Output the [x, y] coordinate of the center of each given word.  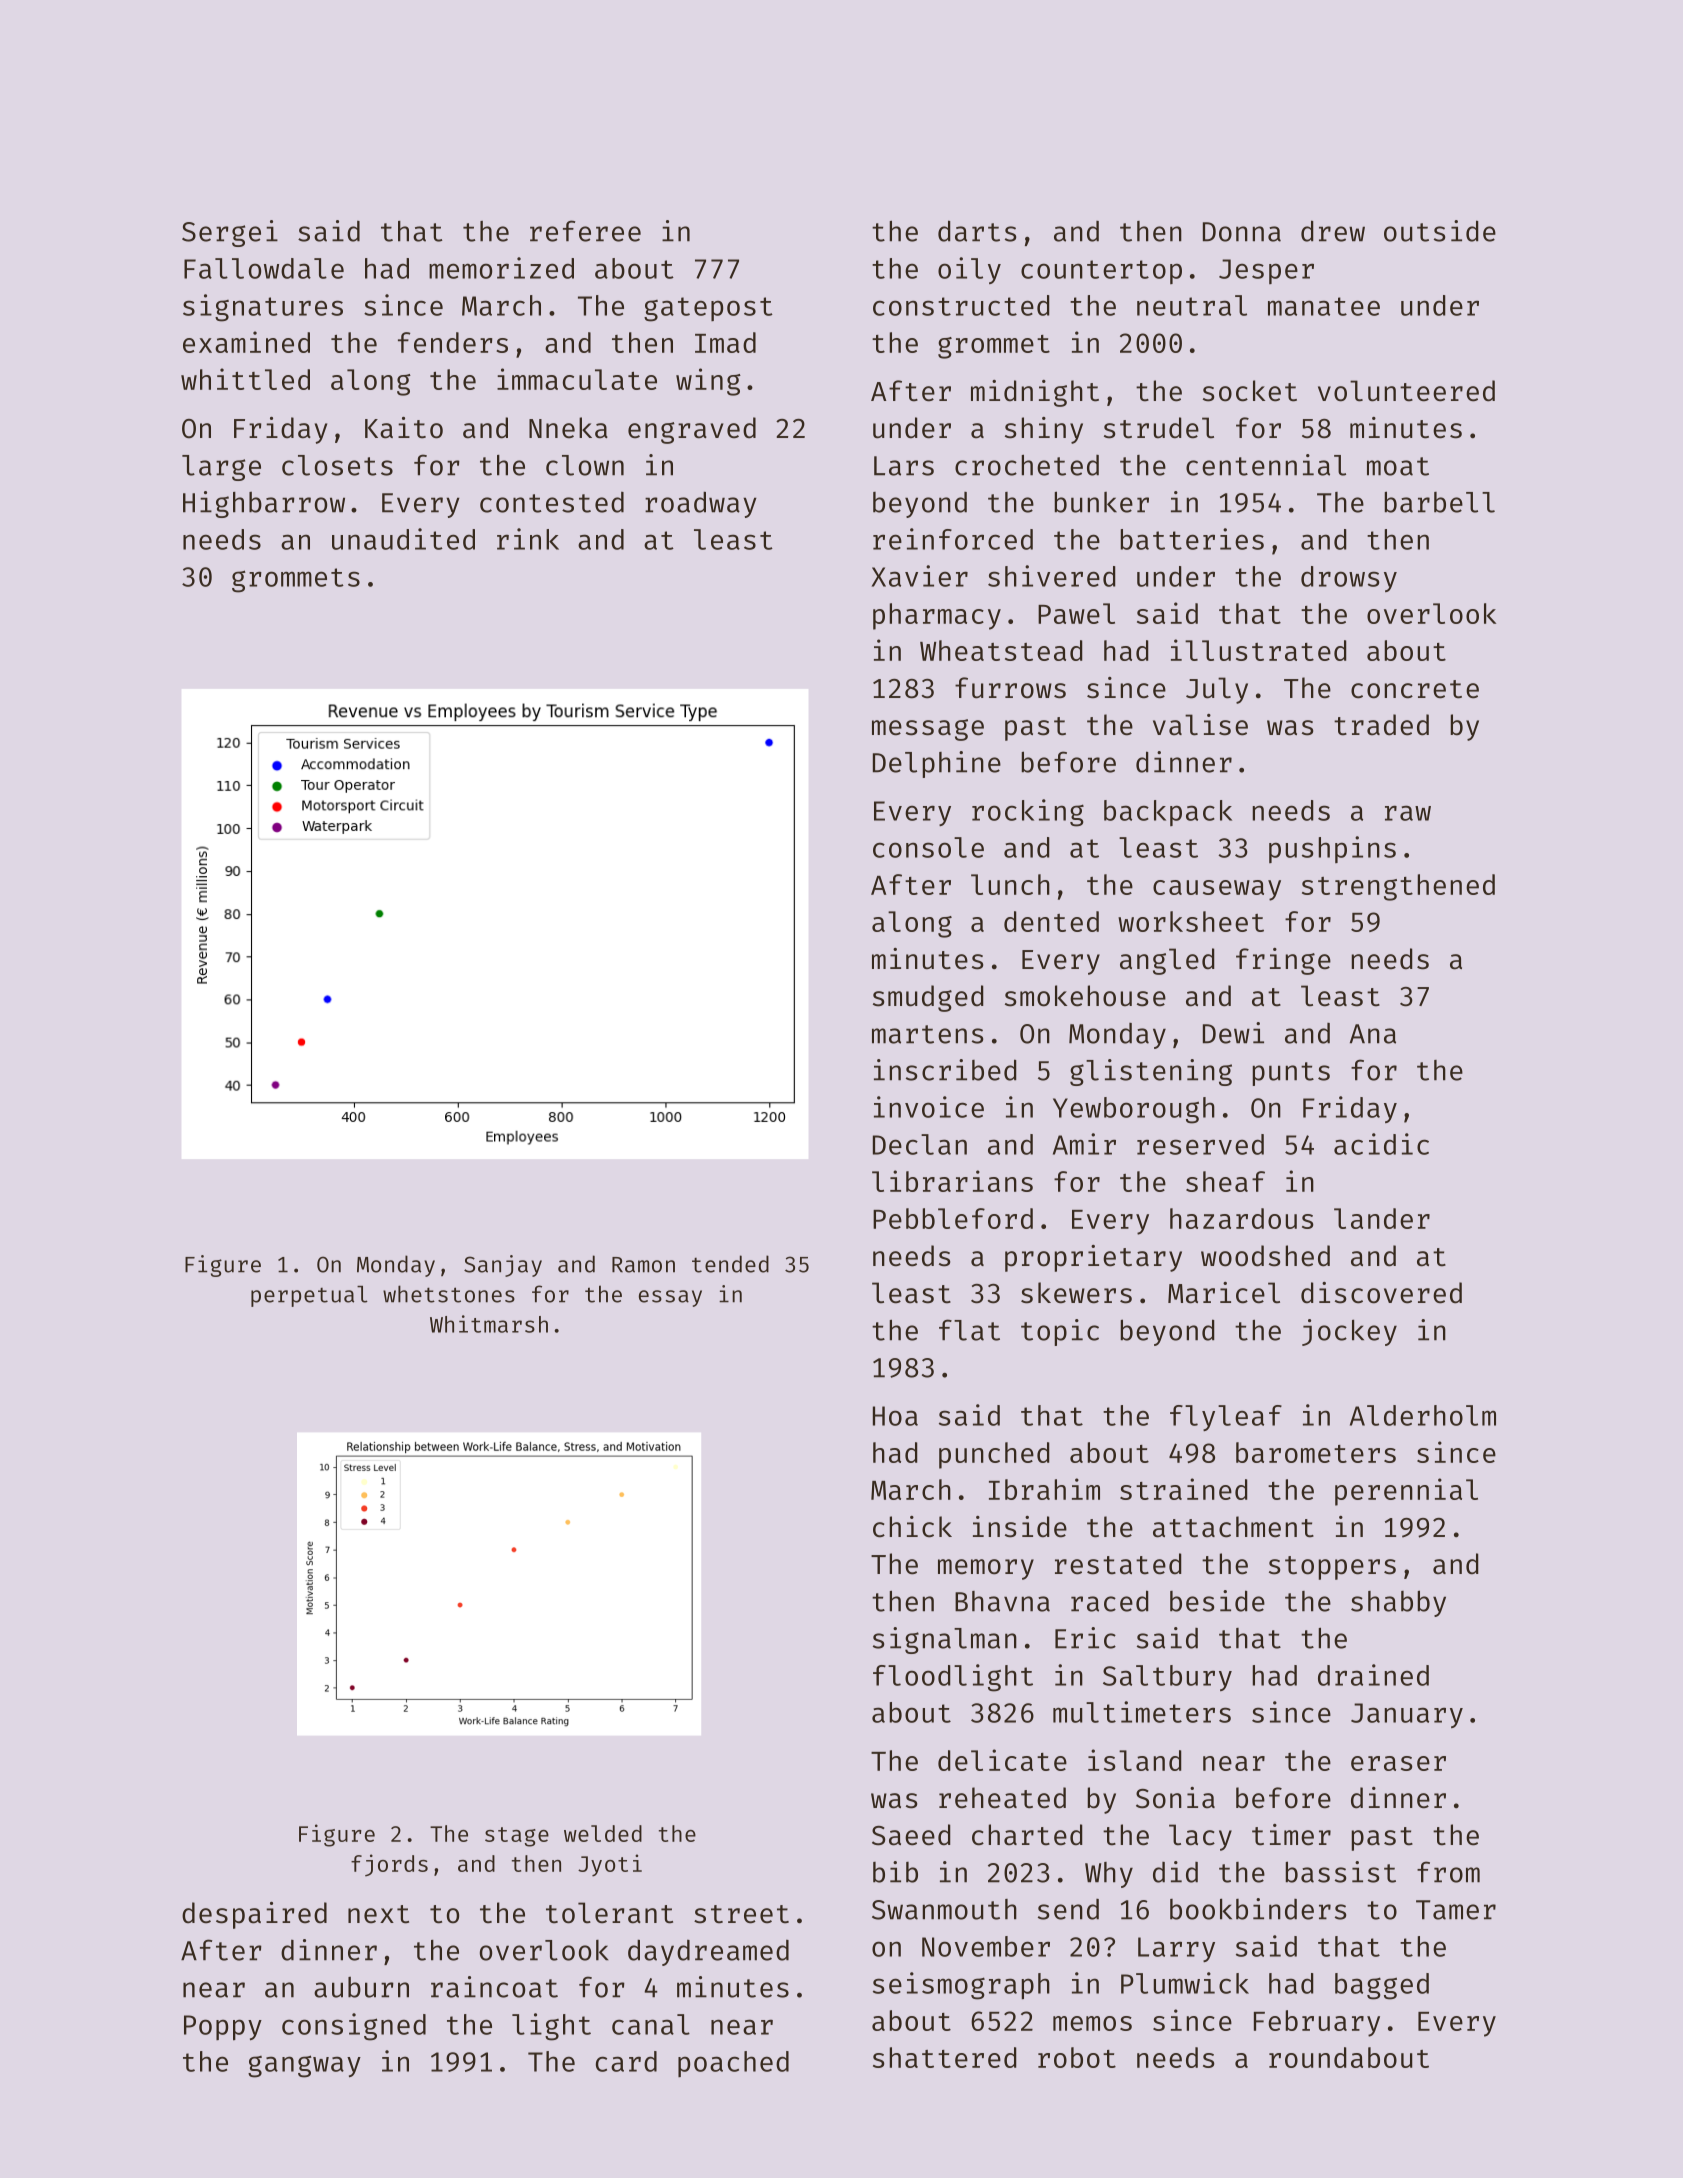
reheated [1002, 1798]
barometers [1316, 1452]
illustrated [1258, 650]
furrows [1010, 688]
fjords [389, 1865]
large [221, 468]
